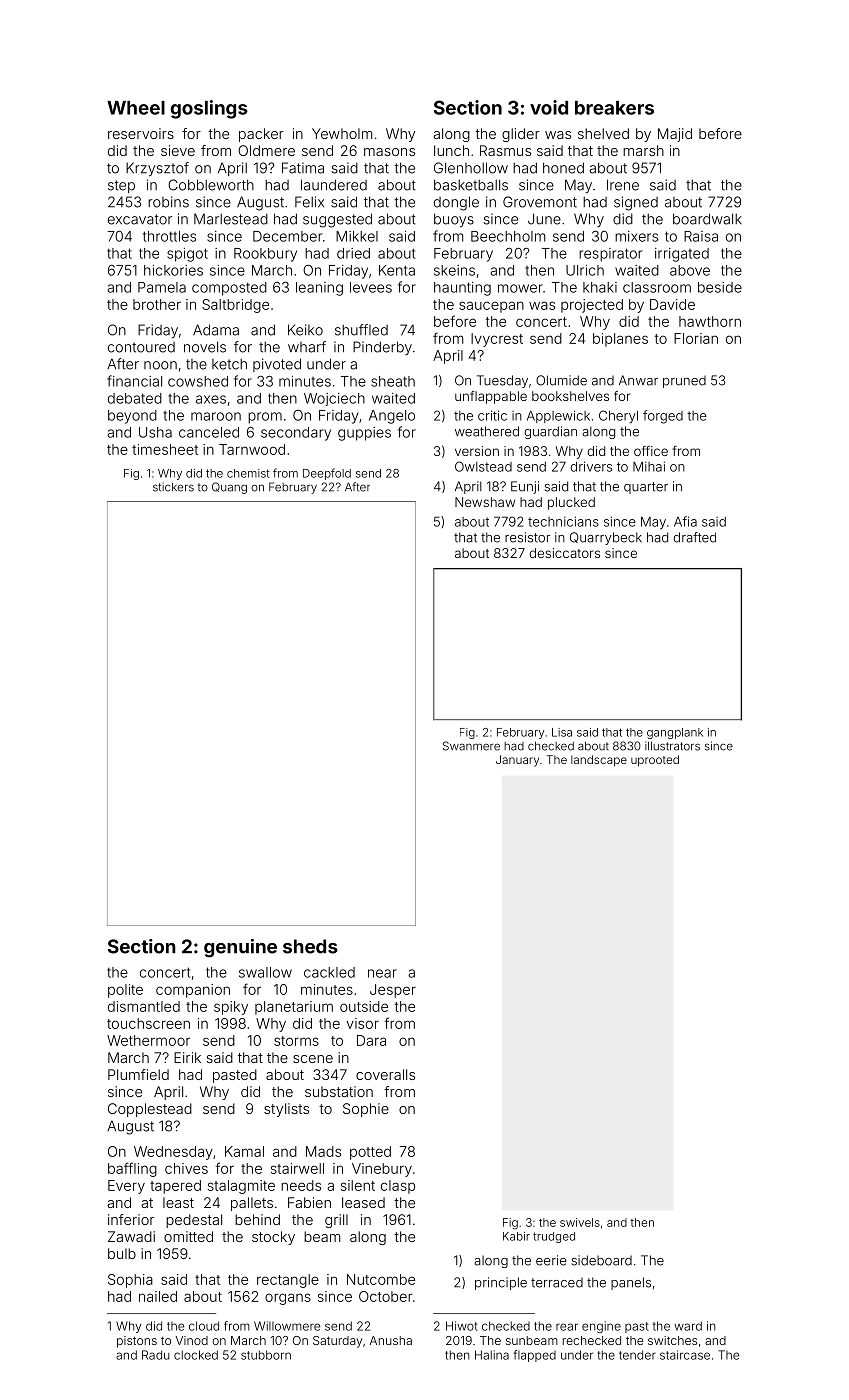 This page has width=849, height=1400. Describe the element at coordinates (194, 1221) in the page. I see `pedestal` at that location.
